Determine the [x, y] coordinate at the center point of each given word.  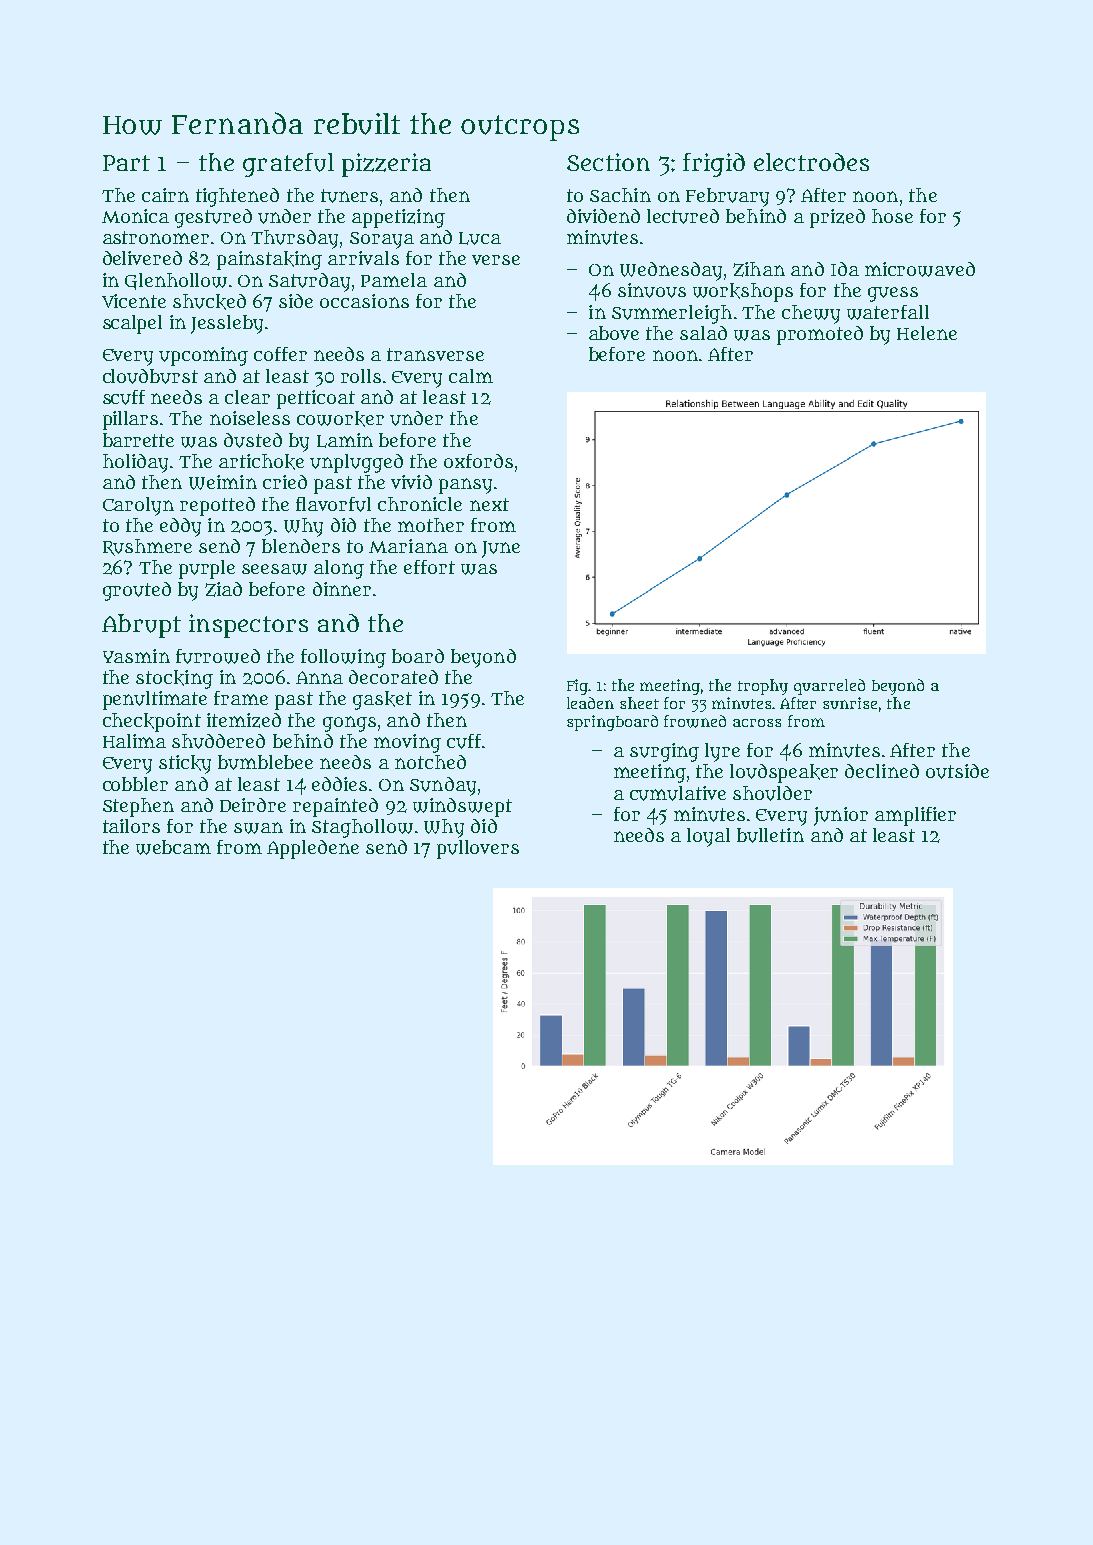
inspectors [248, 626]
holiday [135, 463]
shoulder [772, 793]
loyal [708, 837]
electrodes [811, 162]
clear [247, 397]
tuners [349, 196]
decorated [393, 677]
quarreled [829, 687]
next [489, 504]
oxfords [478, 461]
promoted [820, 335]
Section [608, 162]
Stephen [138, 807]
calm [471, 376]
